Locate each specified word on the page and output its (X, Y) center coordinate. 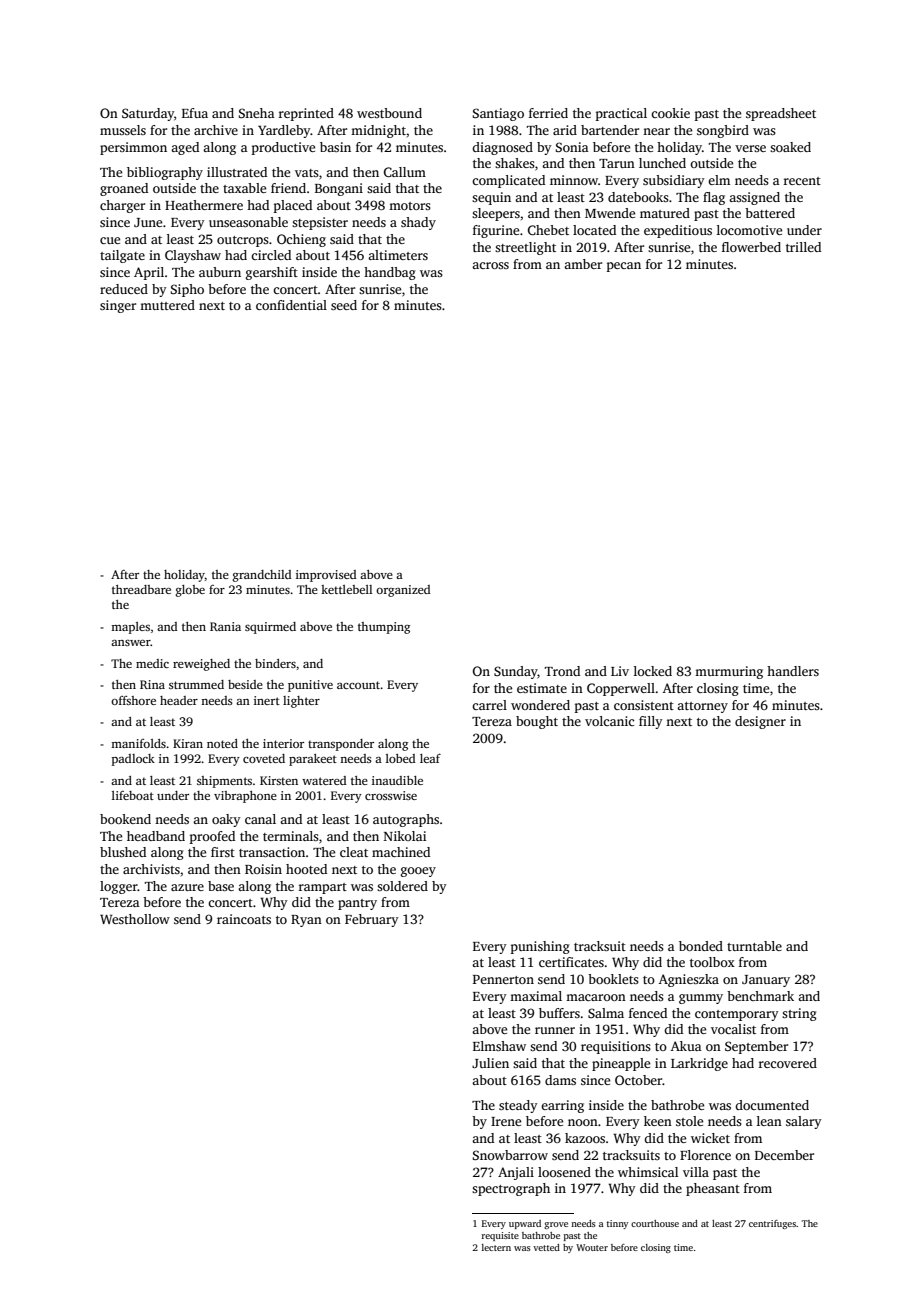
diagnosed (502, 148)
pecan (624, 267)
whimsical (648, 1172)
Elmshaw (499, 1046)
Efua (195, 113)
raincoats (244, 919)
